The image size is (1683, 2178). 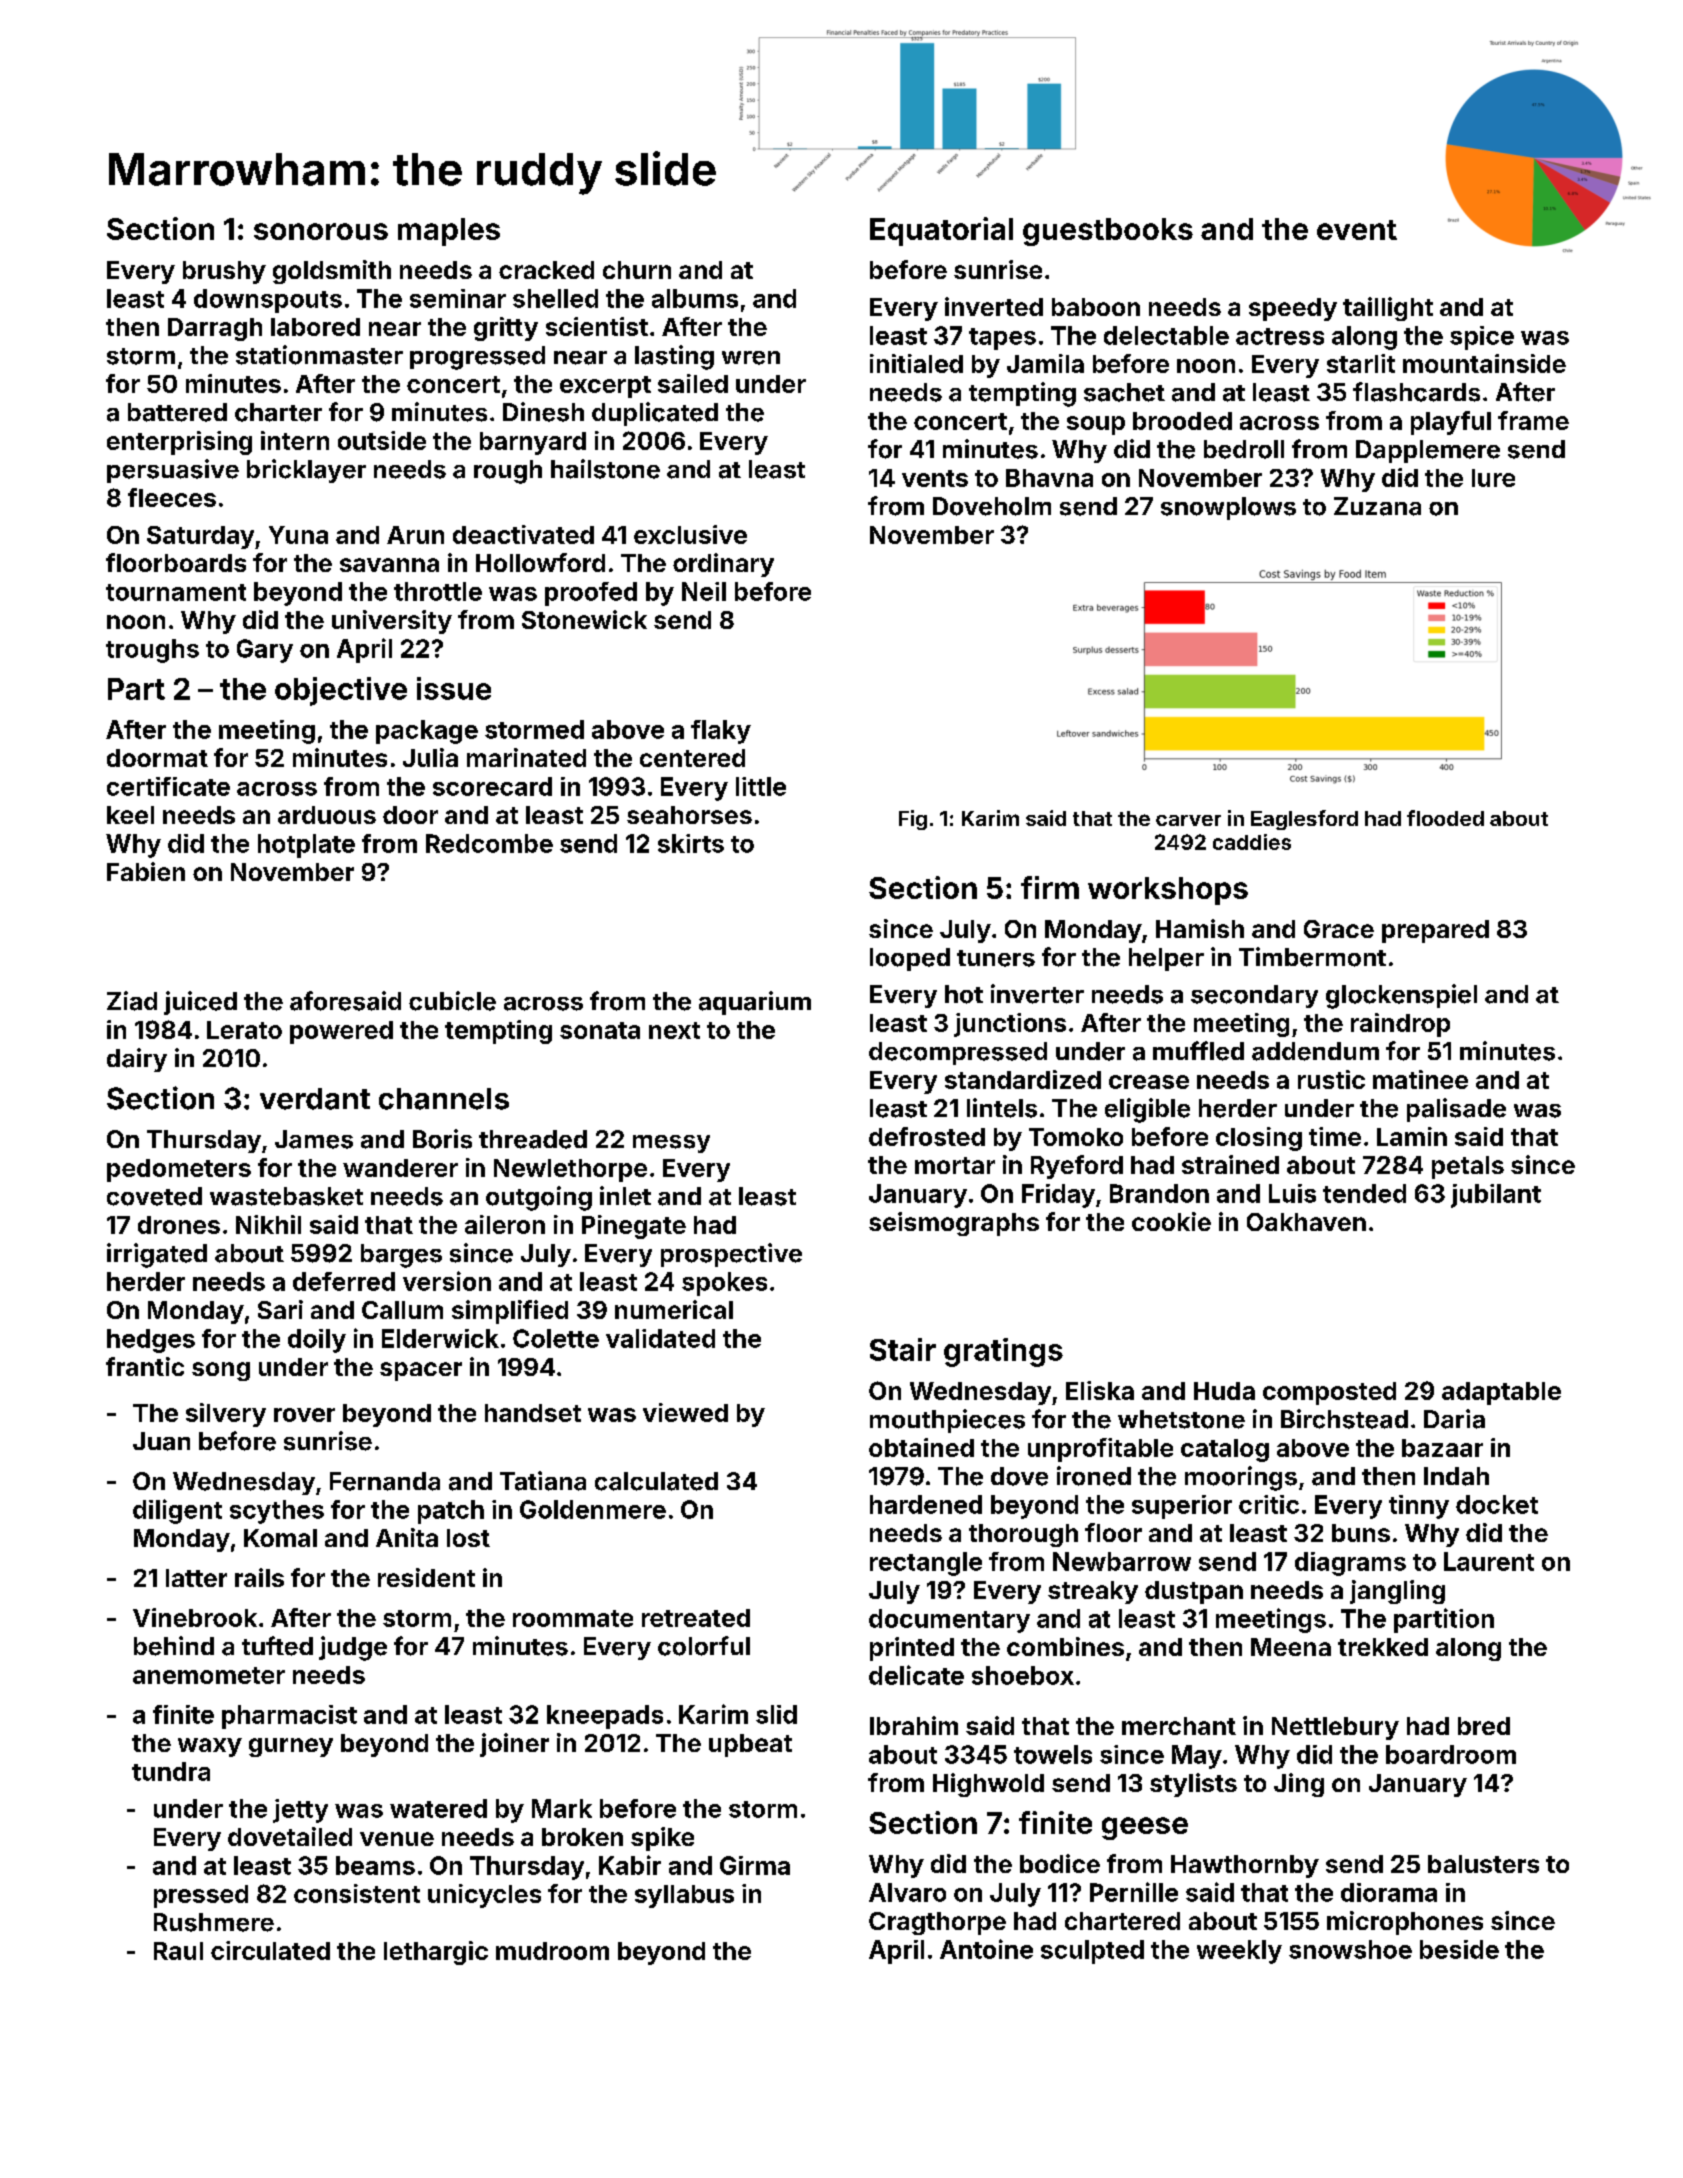 I want to click on inverter, so click(x=1037, y=994).
